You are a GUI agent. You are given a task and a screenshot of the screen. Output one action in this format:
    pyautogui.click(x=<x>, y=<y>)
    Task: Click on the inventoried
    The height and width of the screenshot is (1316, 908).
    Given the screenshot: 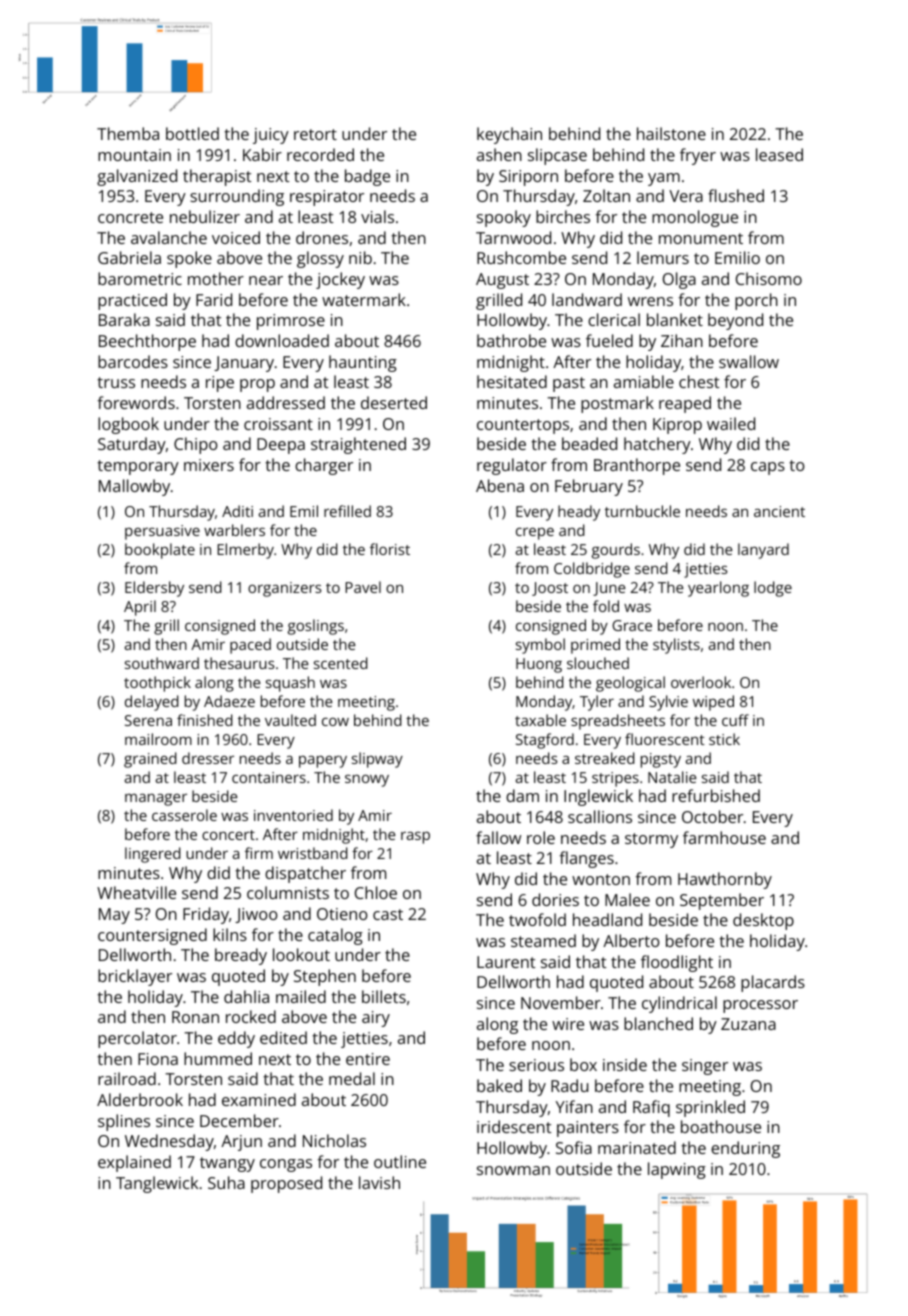 What is the action you would take?
    pyautogui.click(x=293, y=815)
